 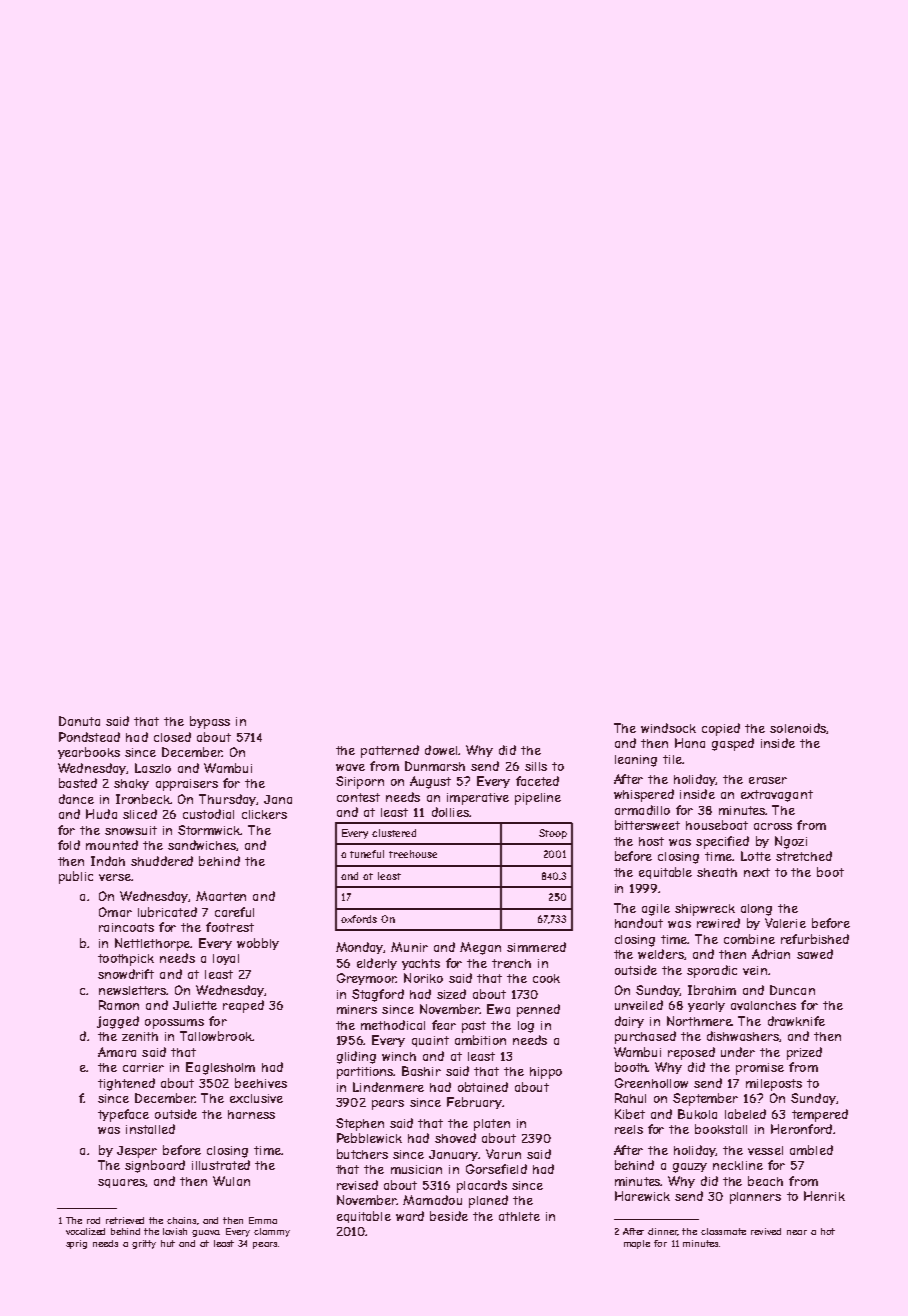 What do you see at coordinates (828, 1231) in the screenshot?
I see `hot` at bounding box center [828, 1231].
